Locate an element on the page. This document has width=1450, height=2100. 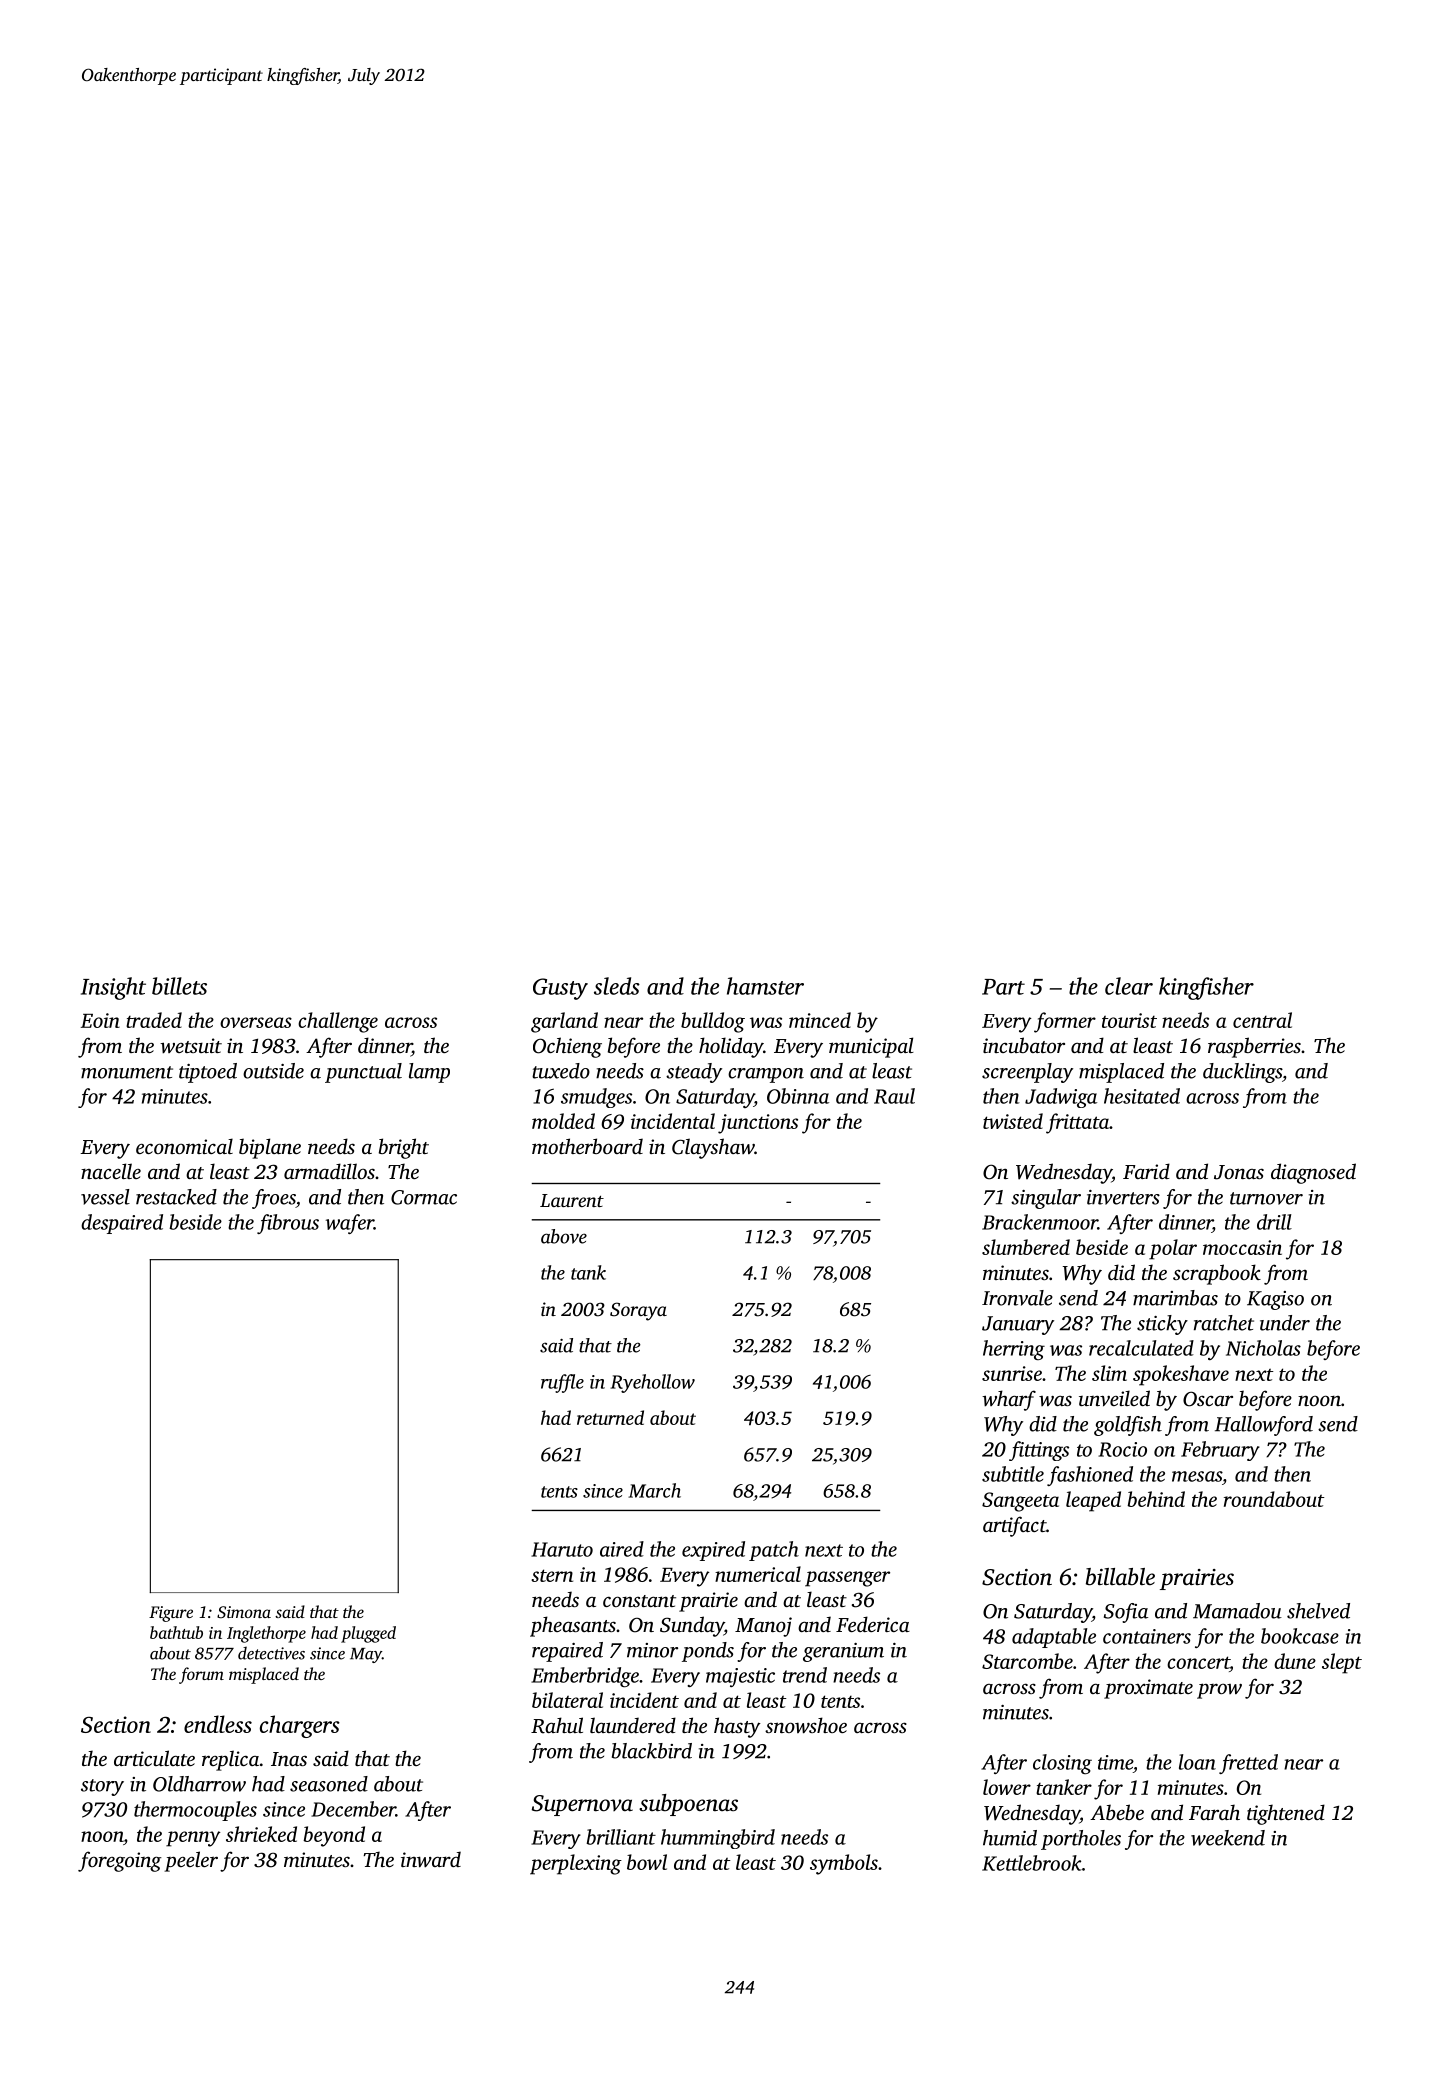
slept is located at coordinates (1342, 1663).
